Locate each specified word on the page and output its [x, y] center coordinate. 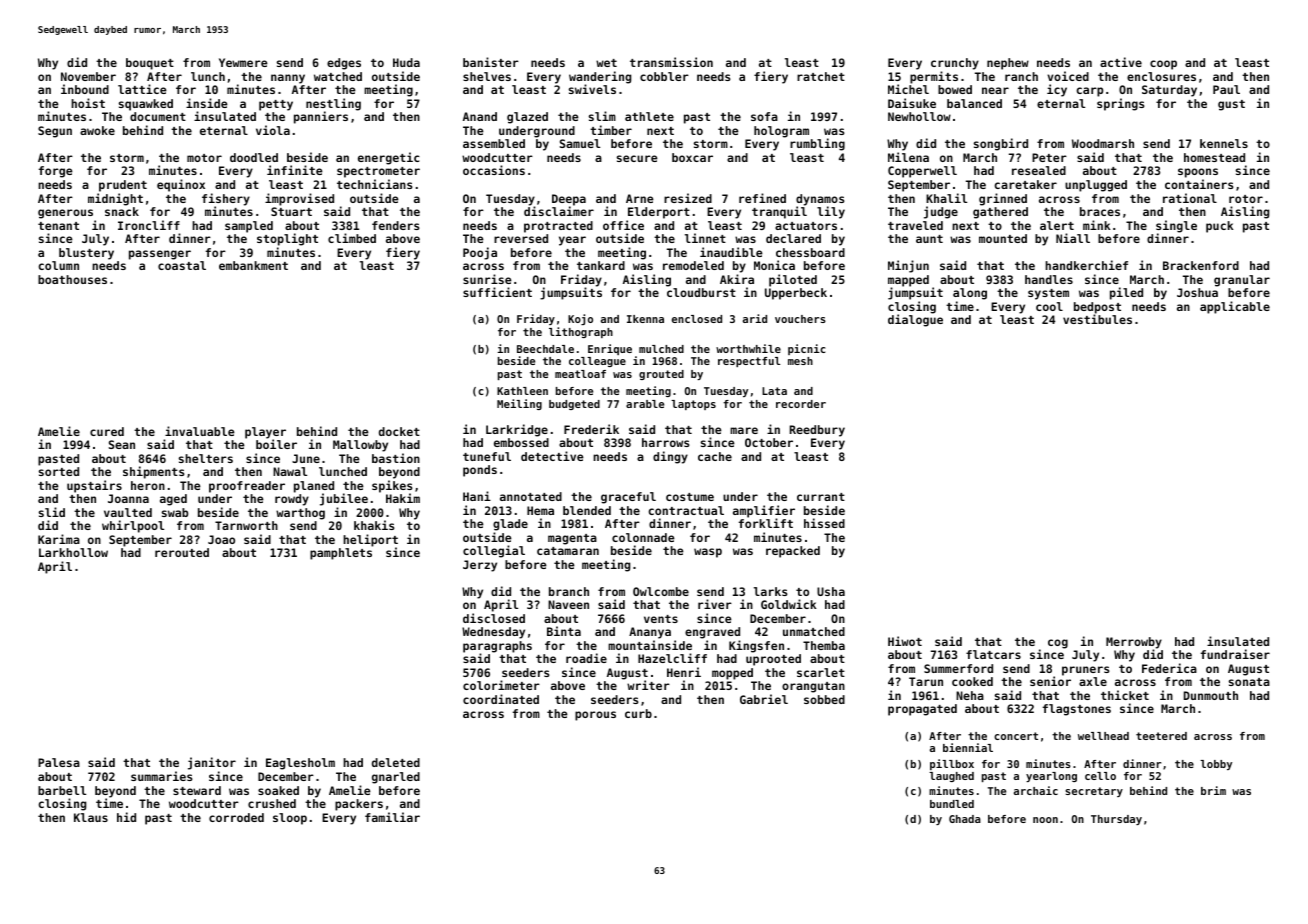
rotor [1246, 199]
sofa [764, 116]
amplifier [764, 512]
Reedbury [817, 431]
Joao [221, 539]
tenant [58, 226]
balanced [974, 103]
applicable [1235, 307]
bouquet [150, 64]
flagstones [1077, 710]
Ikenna [645, 319]
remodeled [693, 265]
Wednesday [493, 633]
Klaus [91, 817]
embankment [253, 265]
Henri [684, 672]
